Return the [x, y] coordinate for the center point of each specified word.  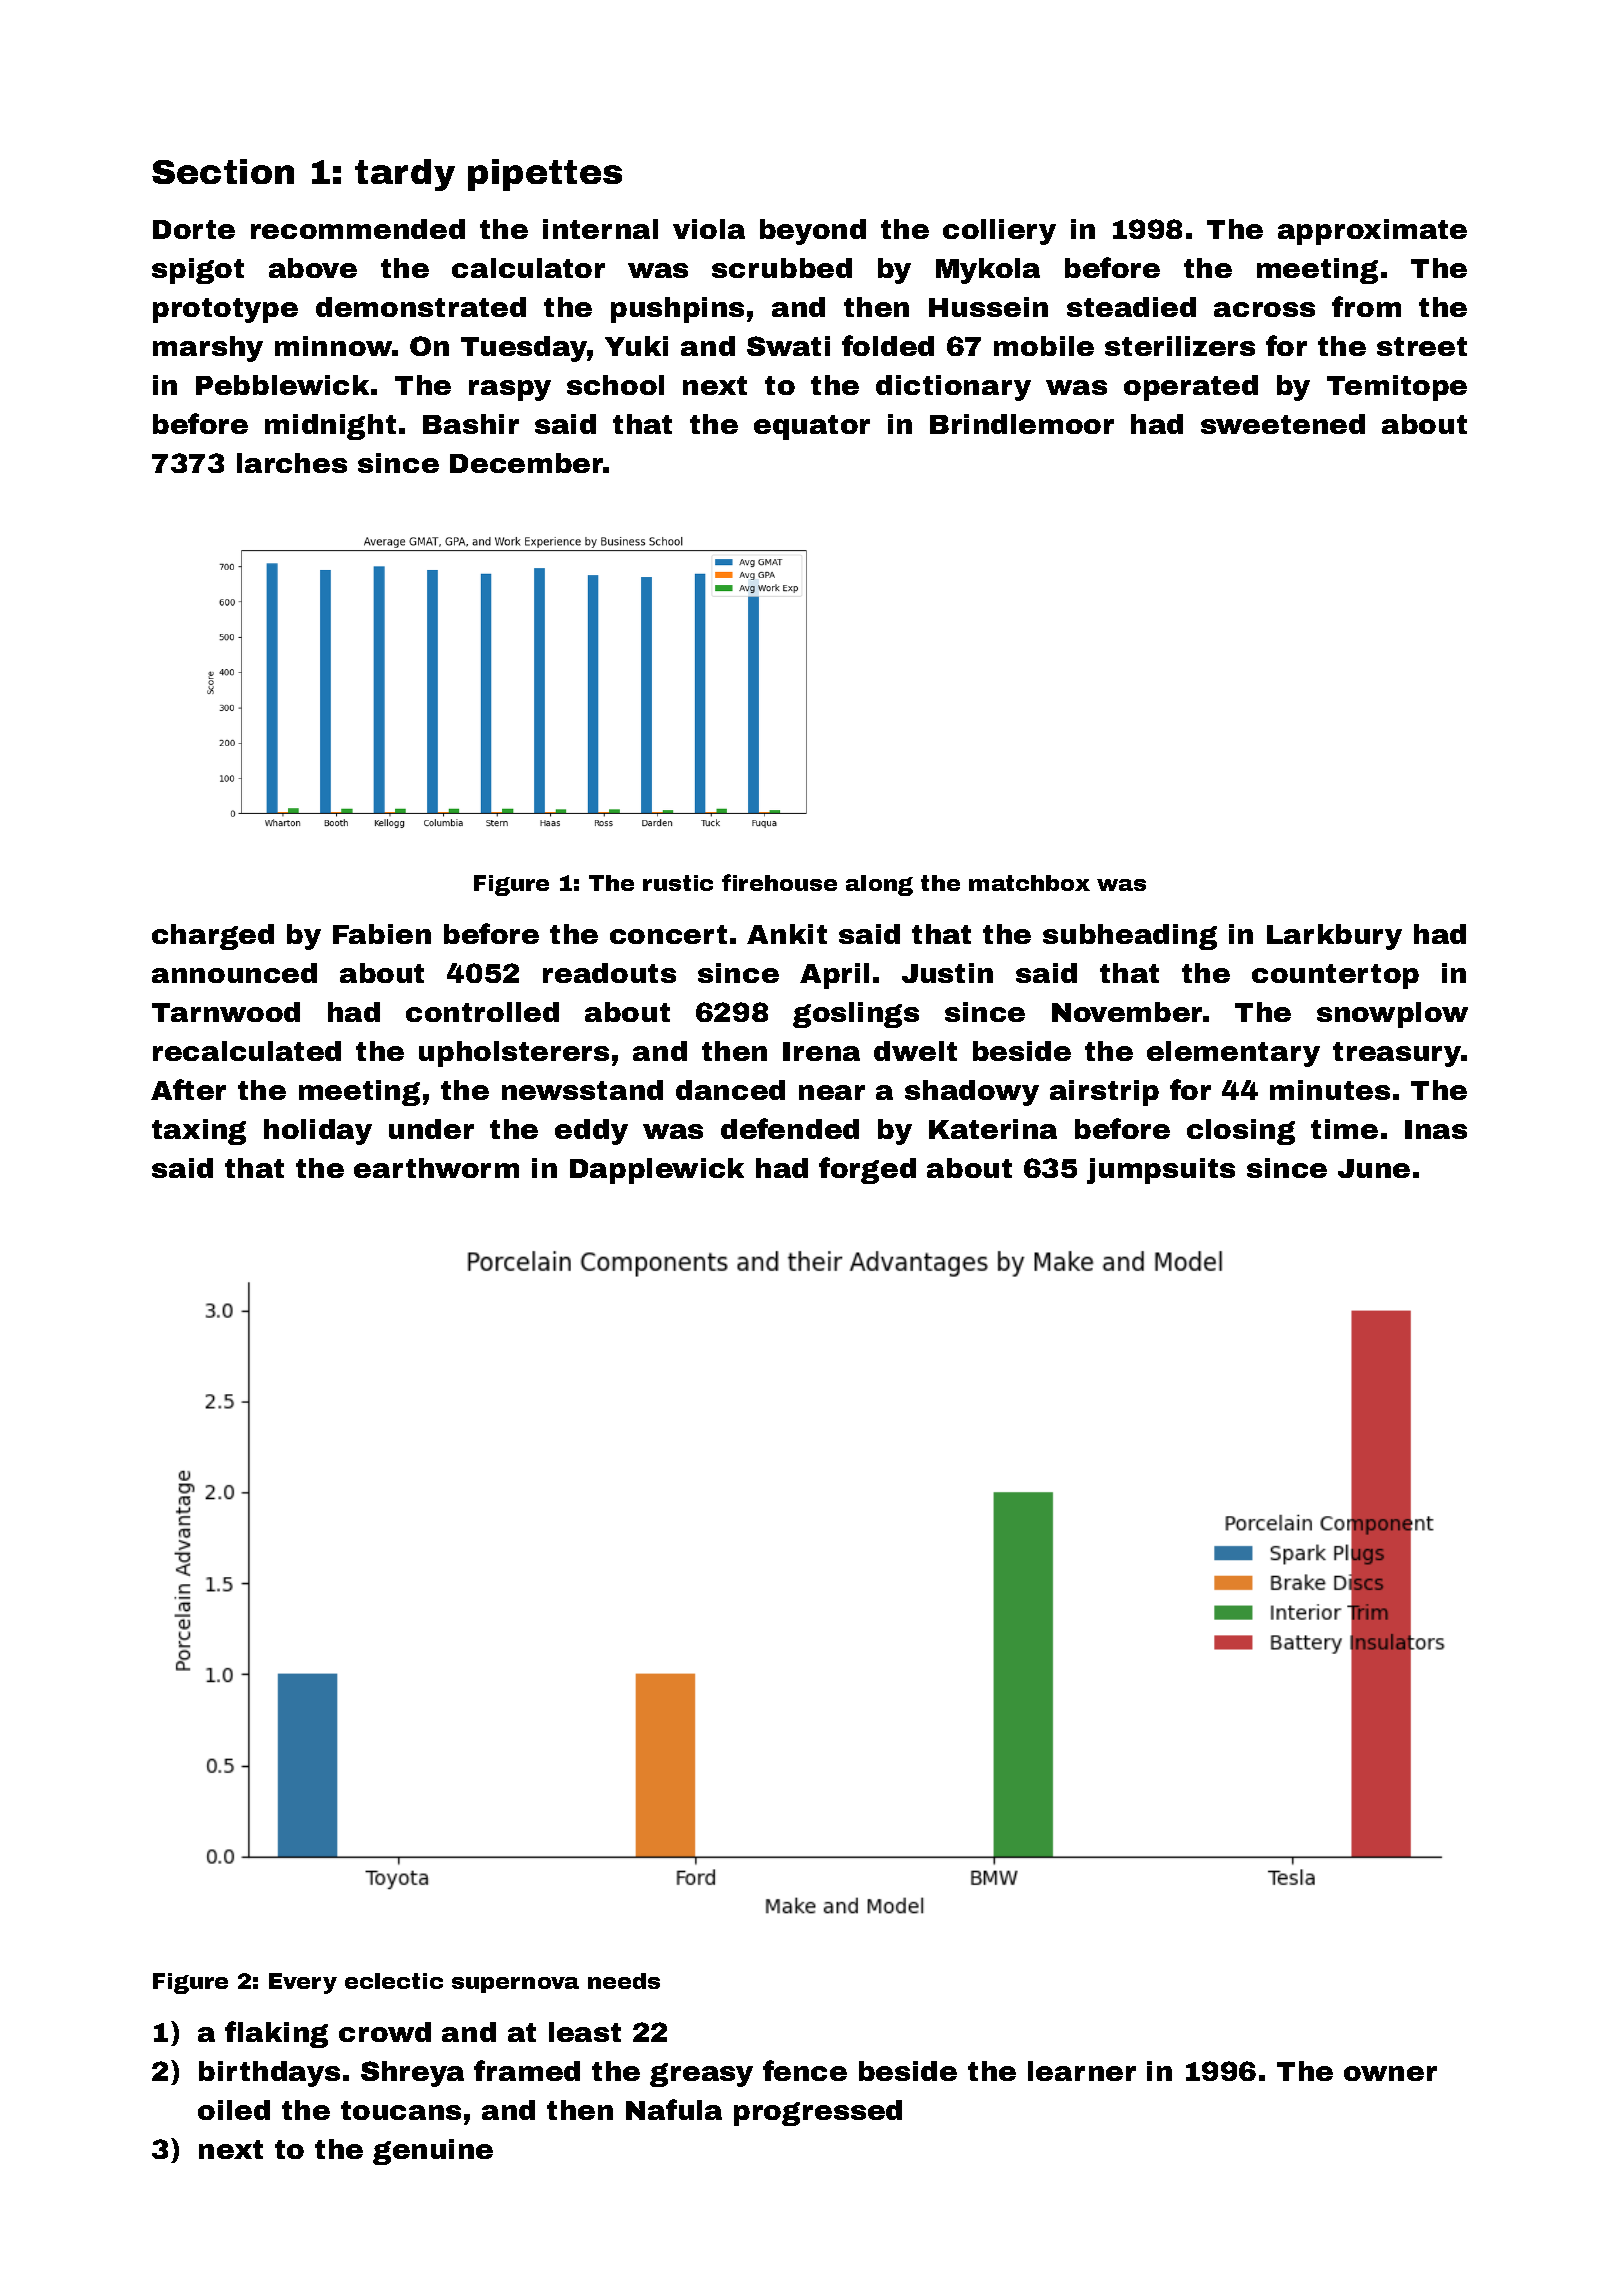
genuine [433, 2152]
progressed [818, 2113]
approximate [1372, 232]
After [188, 1089]
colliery [999, 232]
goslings [856, 1015]
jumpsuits [1161, 1171]
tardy [405, 175]
